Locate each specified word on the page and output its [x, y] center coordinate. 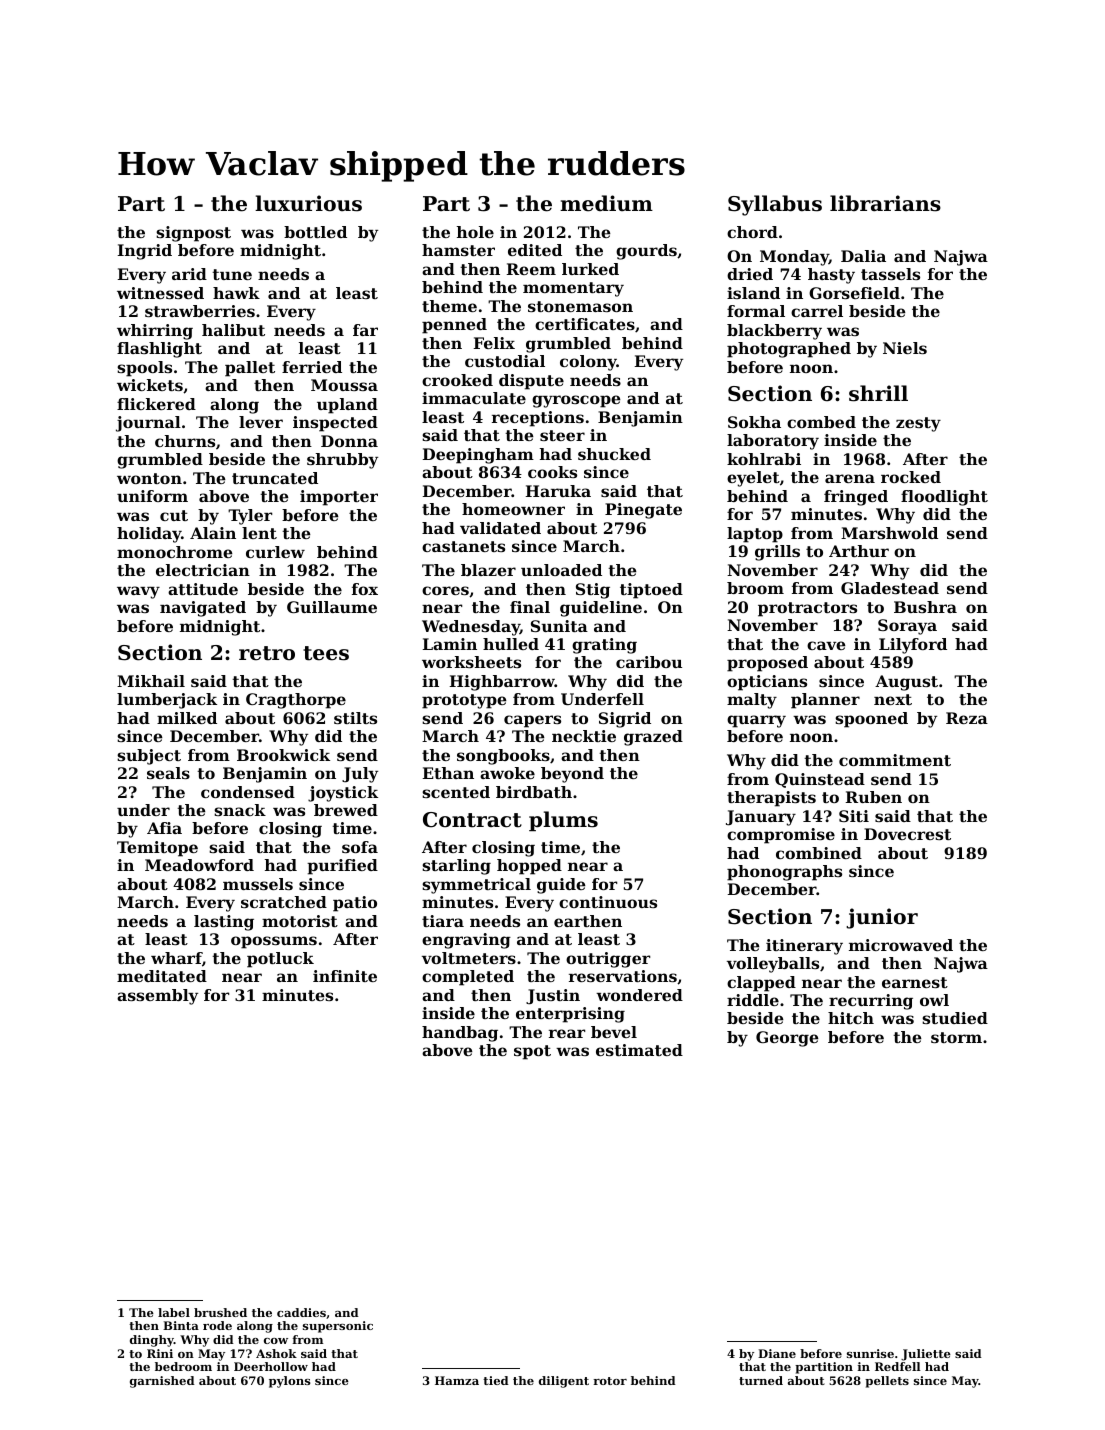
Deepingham [478, 456]
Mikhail [151, 681]
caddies [301, 1312]
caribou [649, 662]
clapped [761, 984]
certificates [585, 324]
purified [342, 867]
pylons [290, 1382]
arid [189, 274]
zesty [918, 424]
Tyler [250, 517]
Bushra [925, 607]
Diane [777, 1353]
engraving [466, 941]
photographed [789, 350]
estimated [639, 1050]
